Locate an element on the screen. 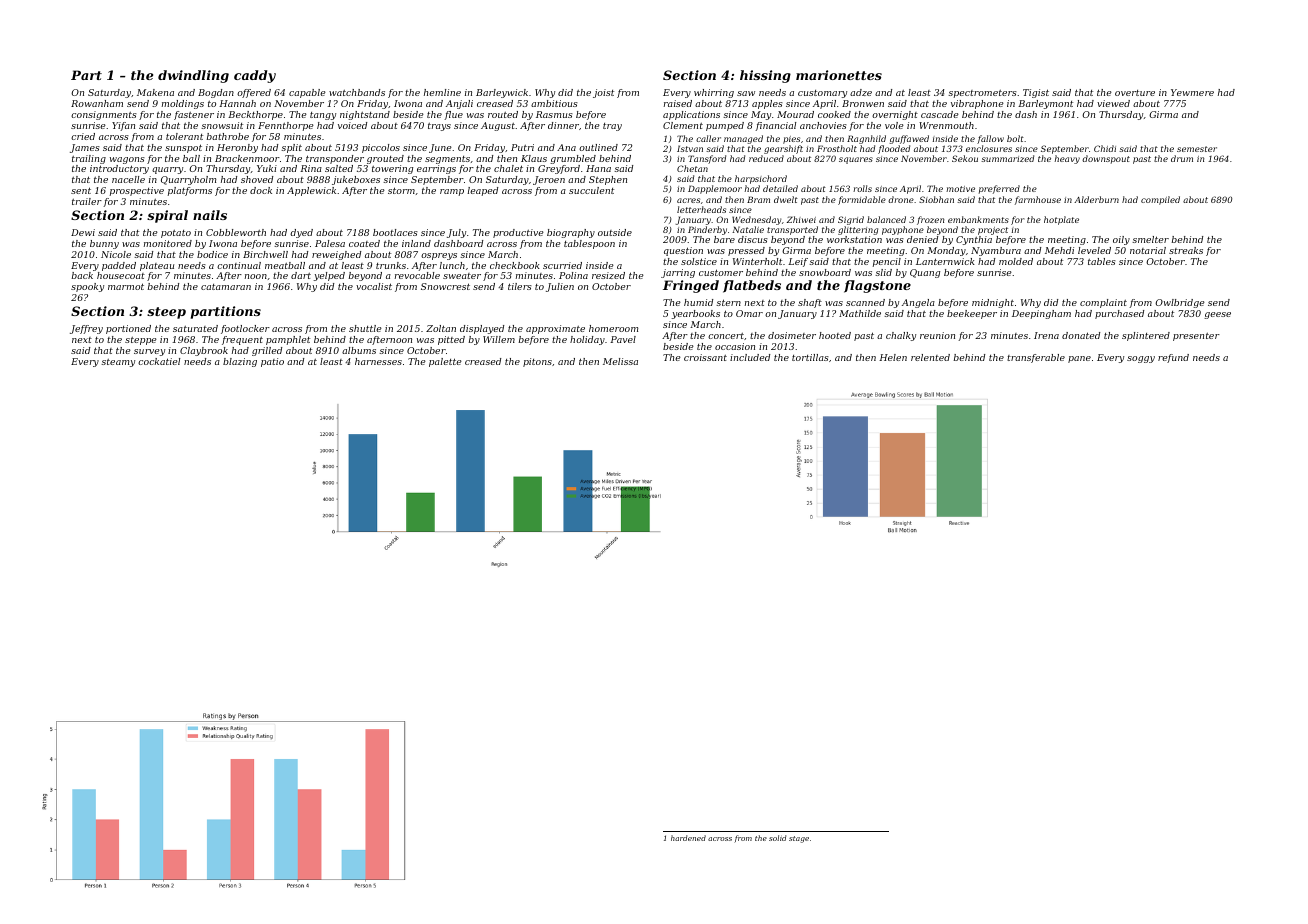  marionettes is located at coordinates (839, 75).
